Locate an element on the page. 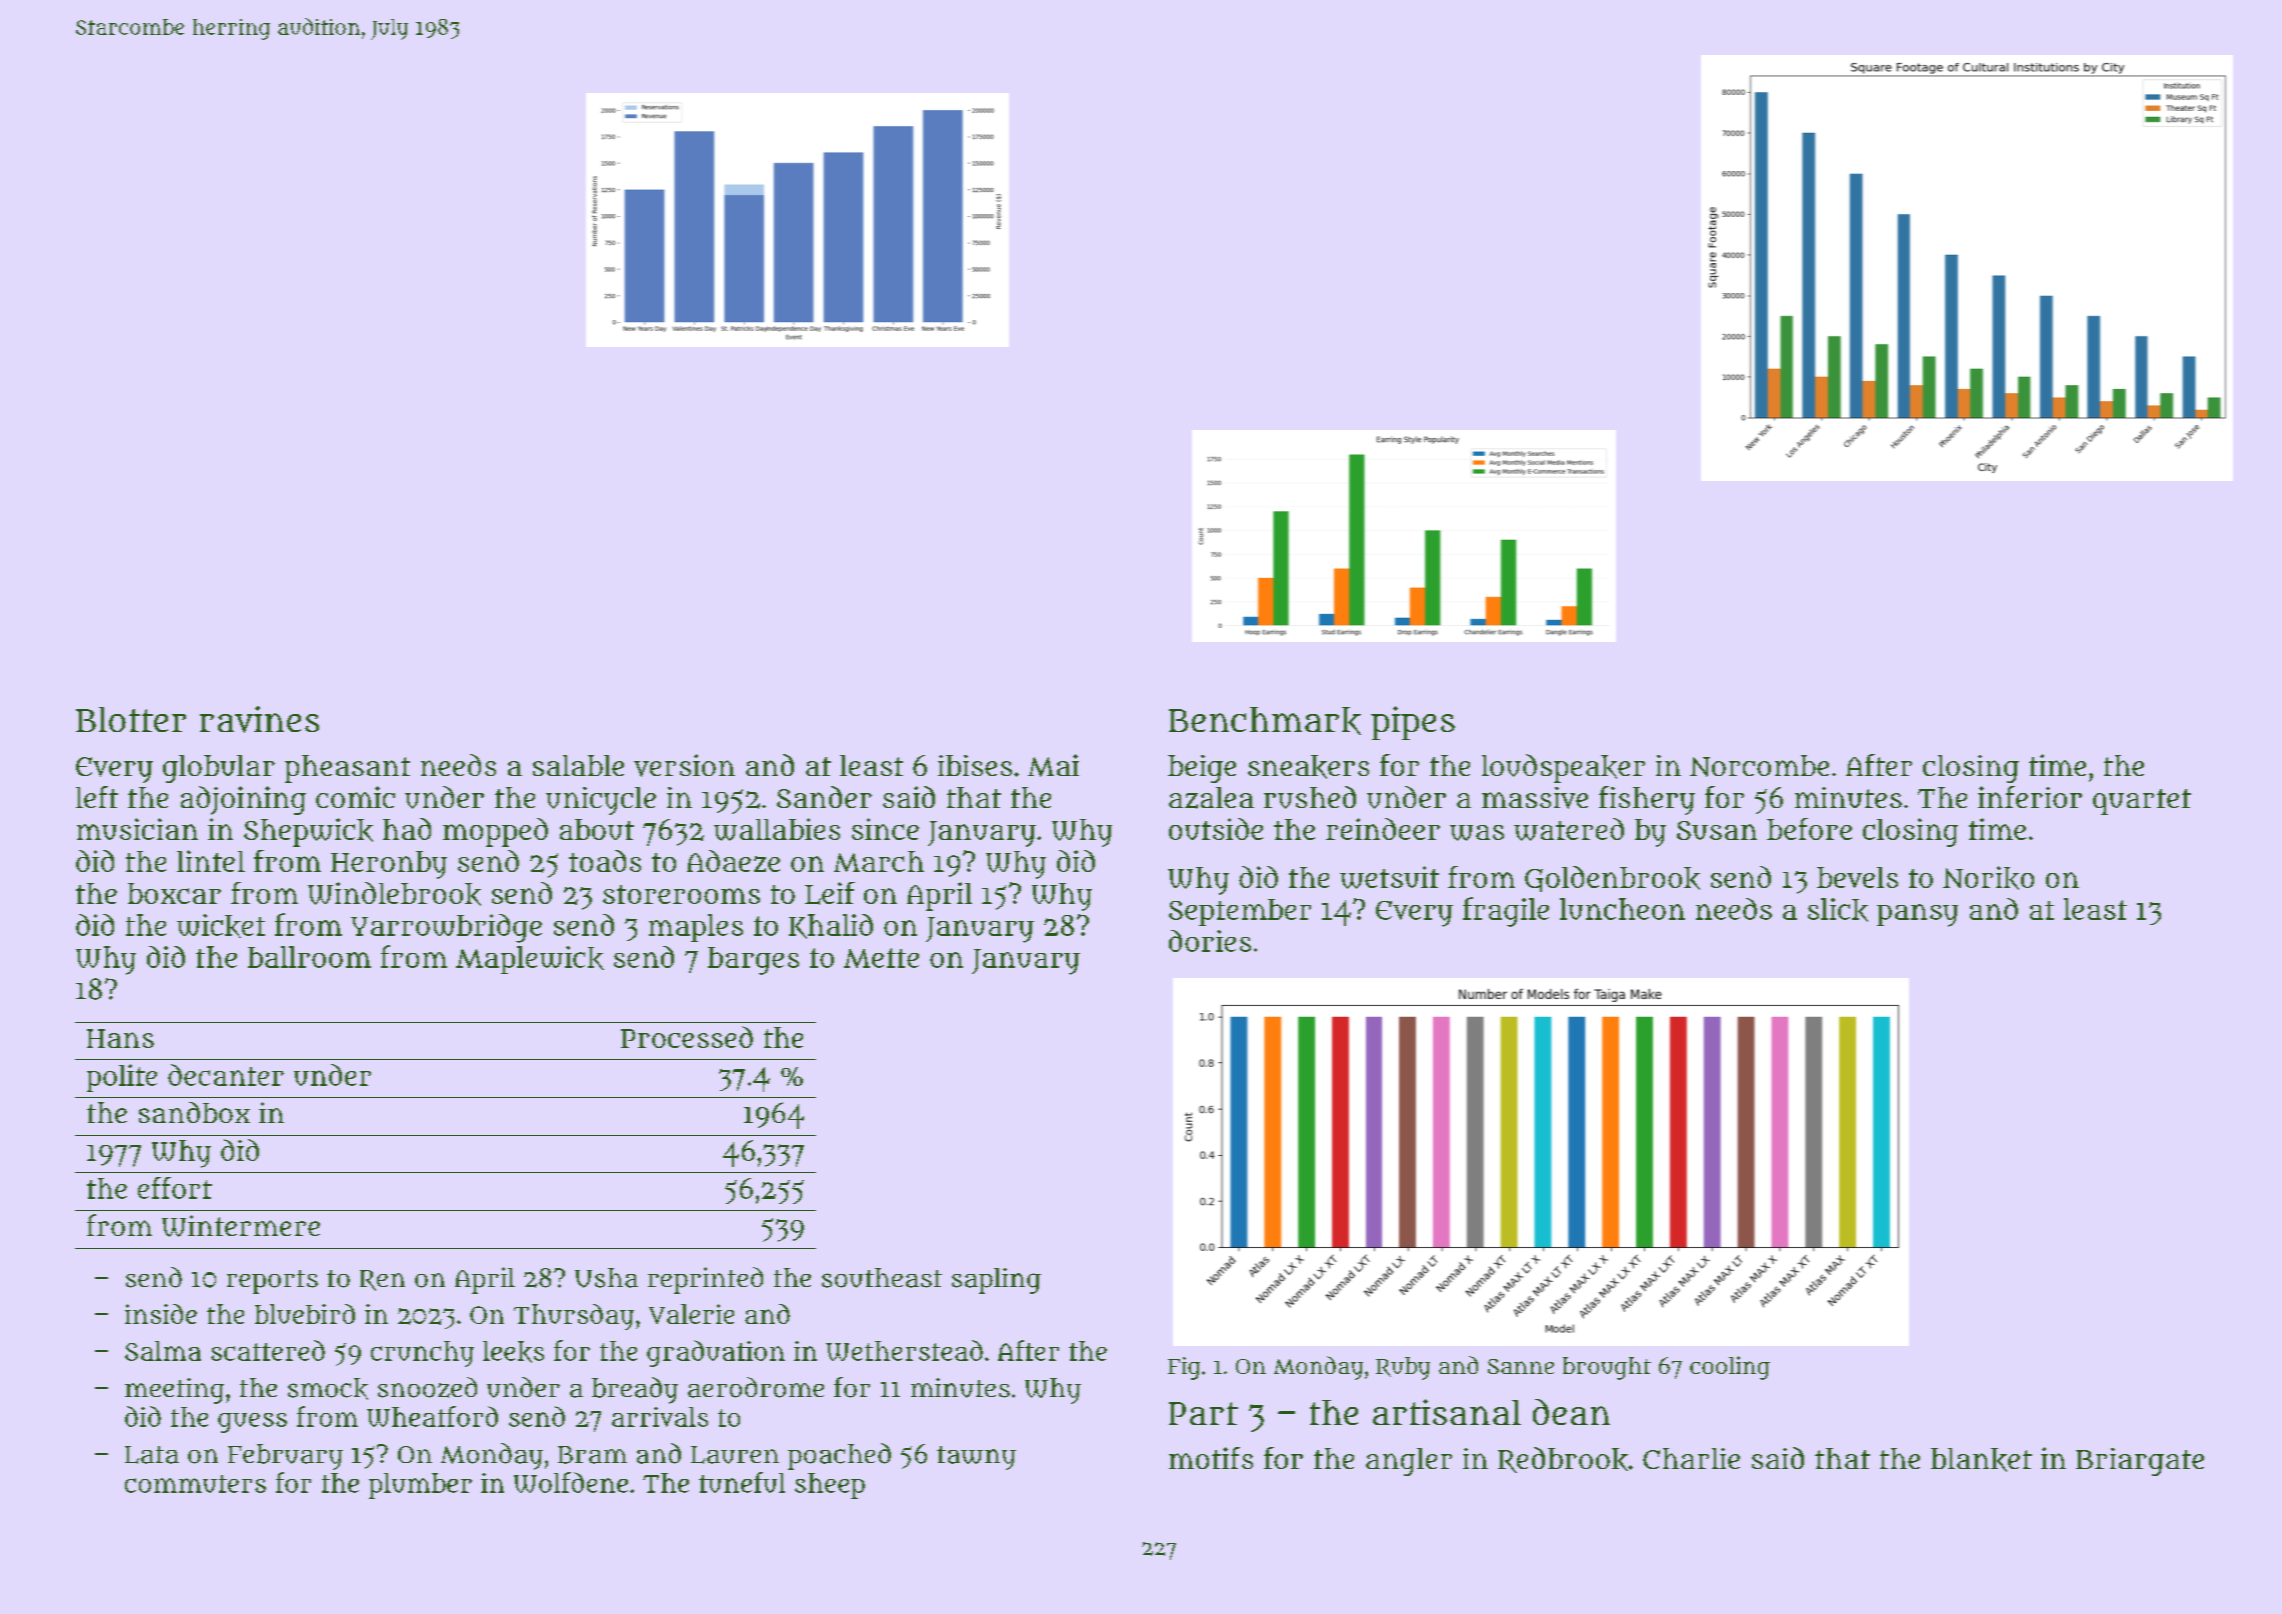 The image size is (2282, 1614). Benchmark is located at coordinates (1265, 721).
